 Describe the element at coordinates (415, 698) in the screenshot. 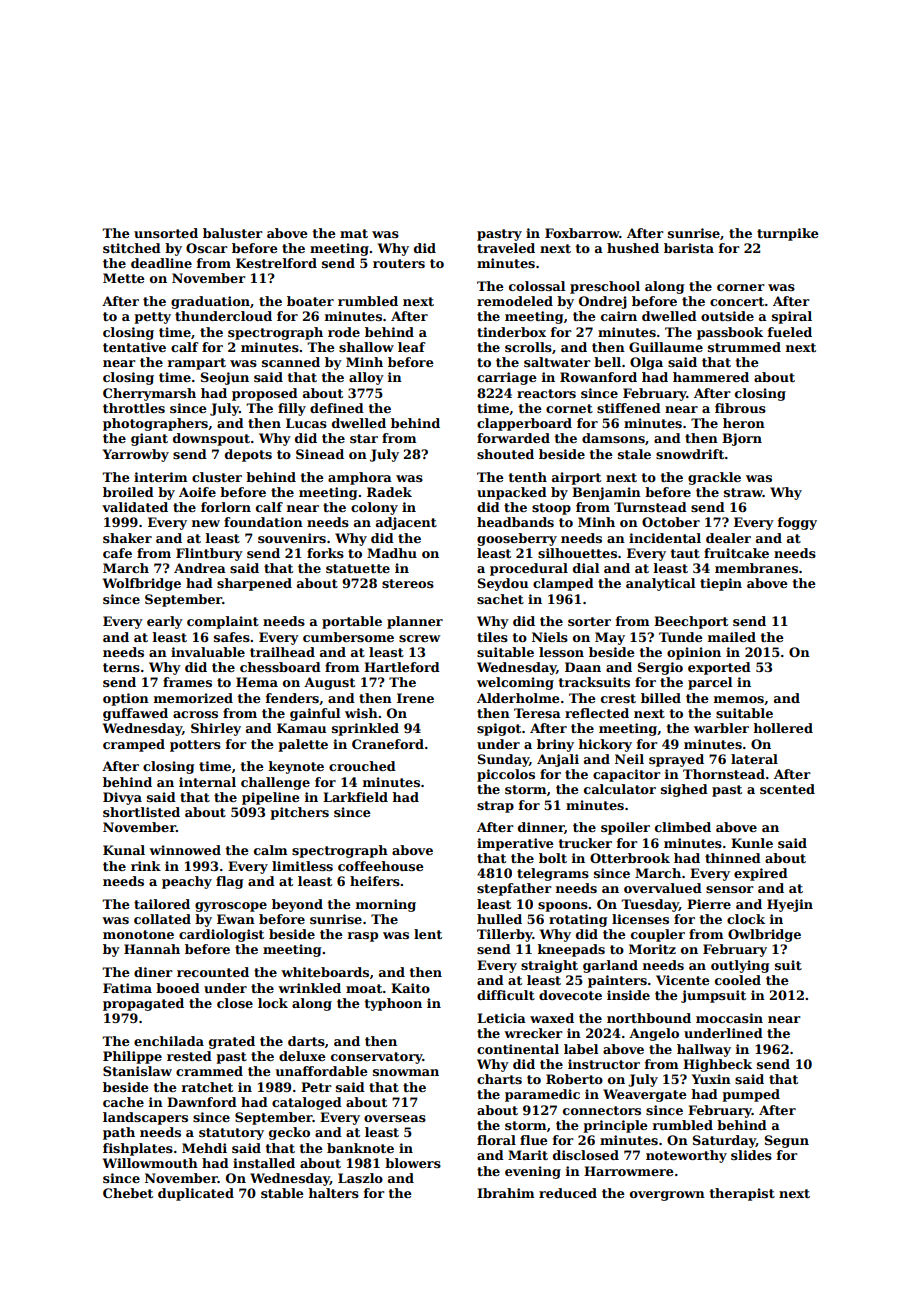

I see `Irene` at that location.
